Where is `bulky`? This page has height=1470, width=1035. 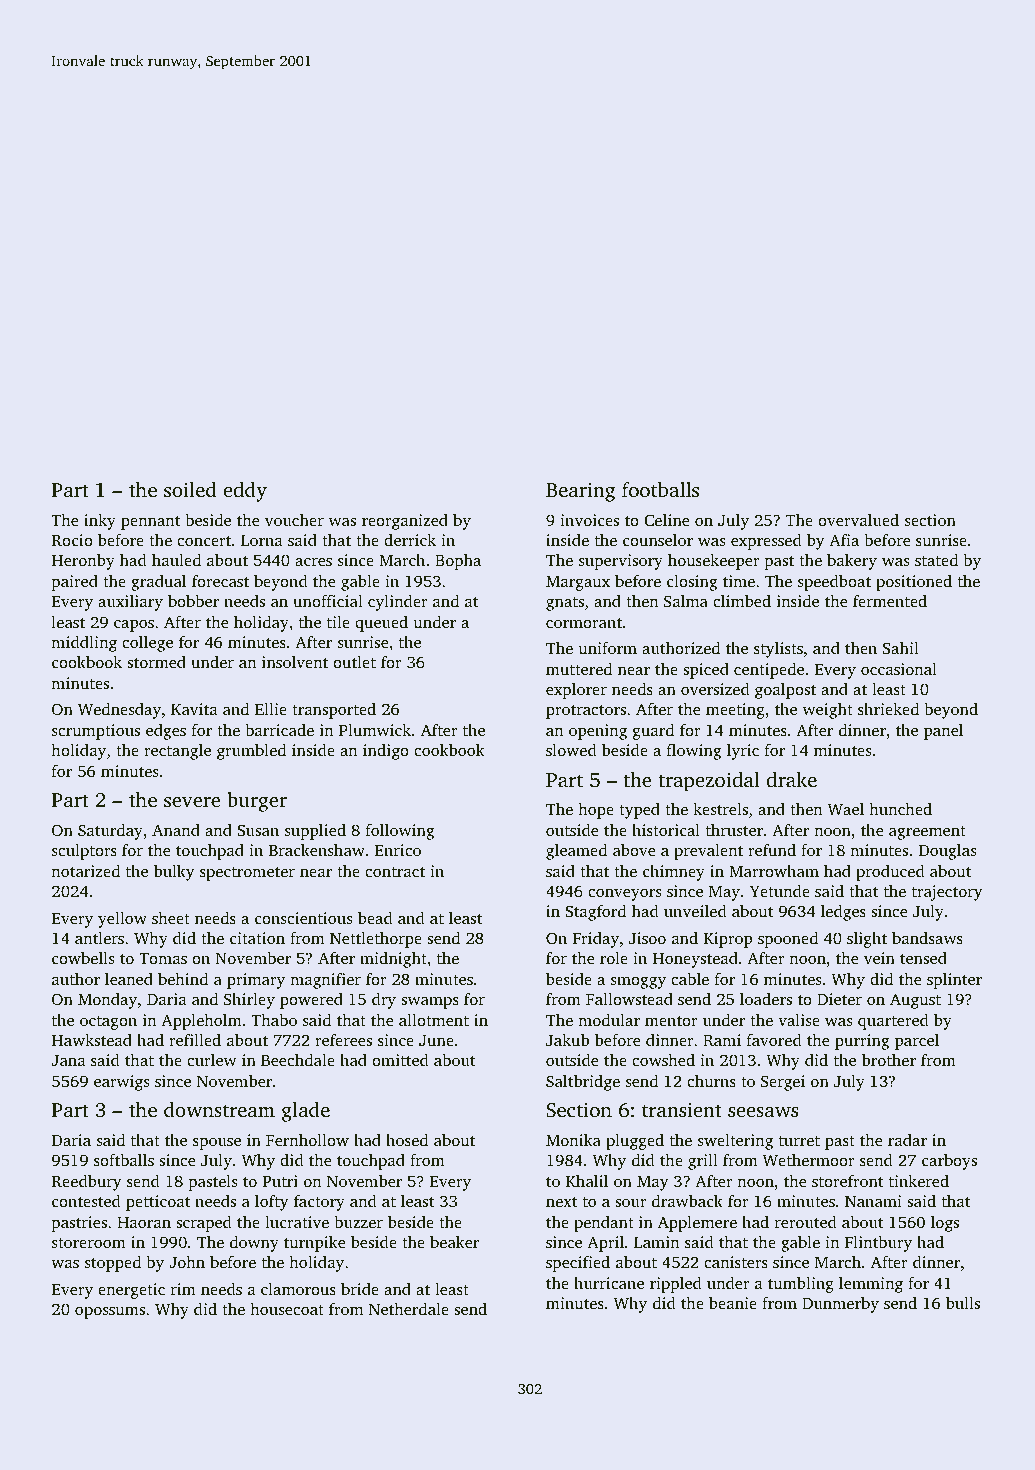 bulky is located at coordinates (174, 873).
